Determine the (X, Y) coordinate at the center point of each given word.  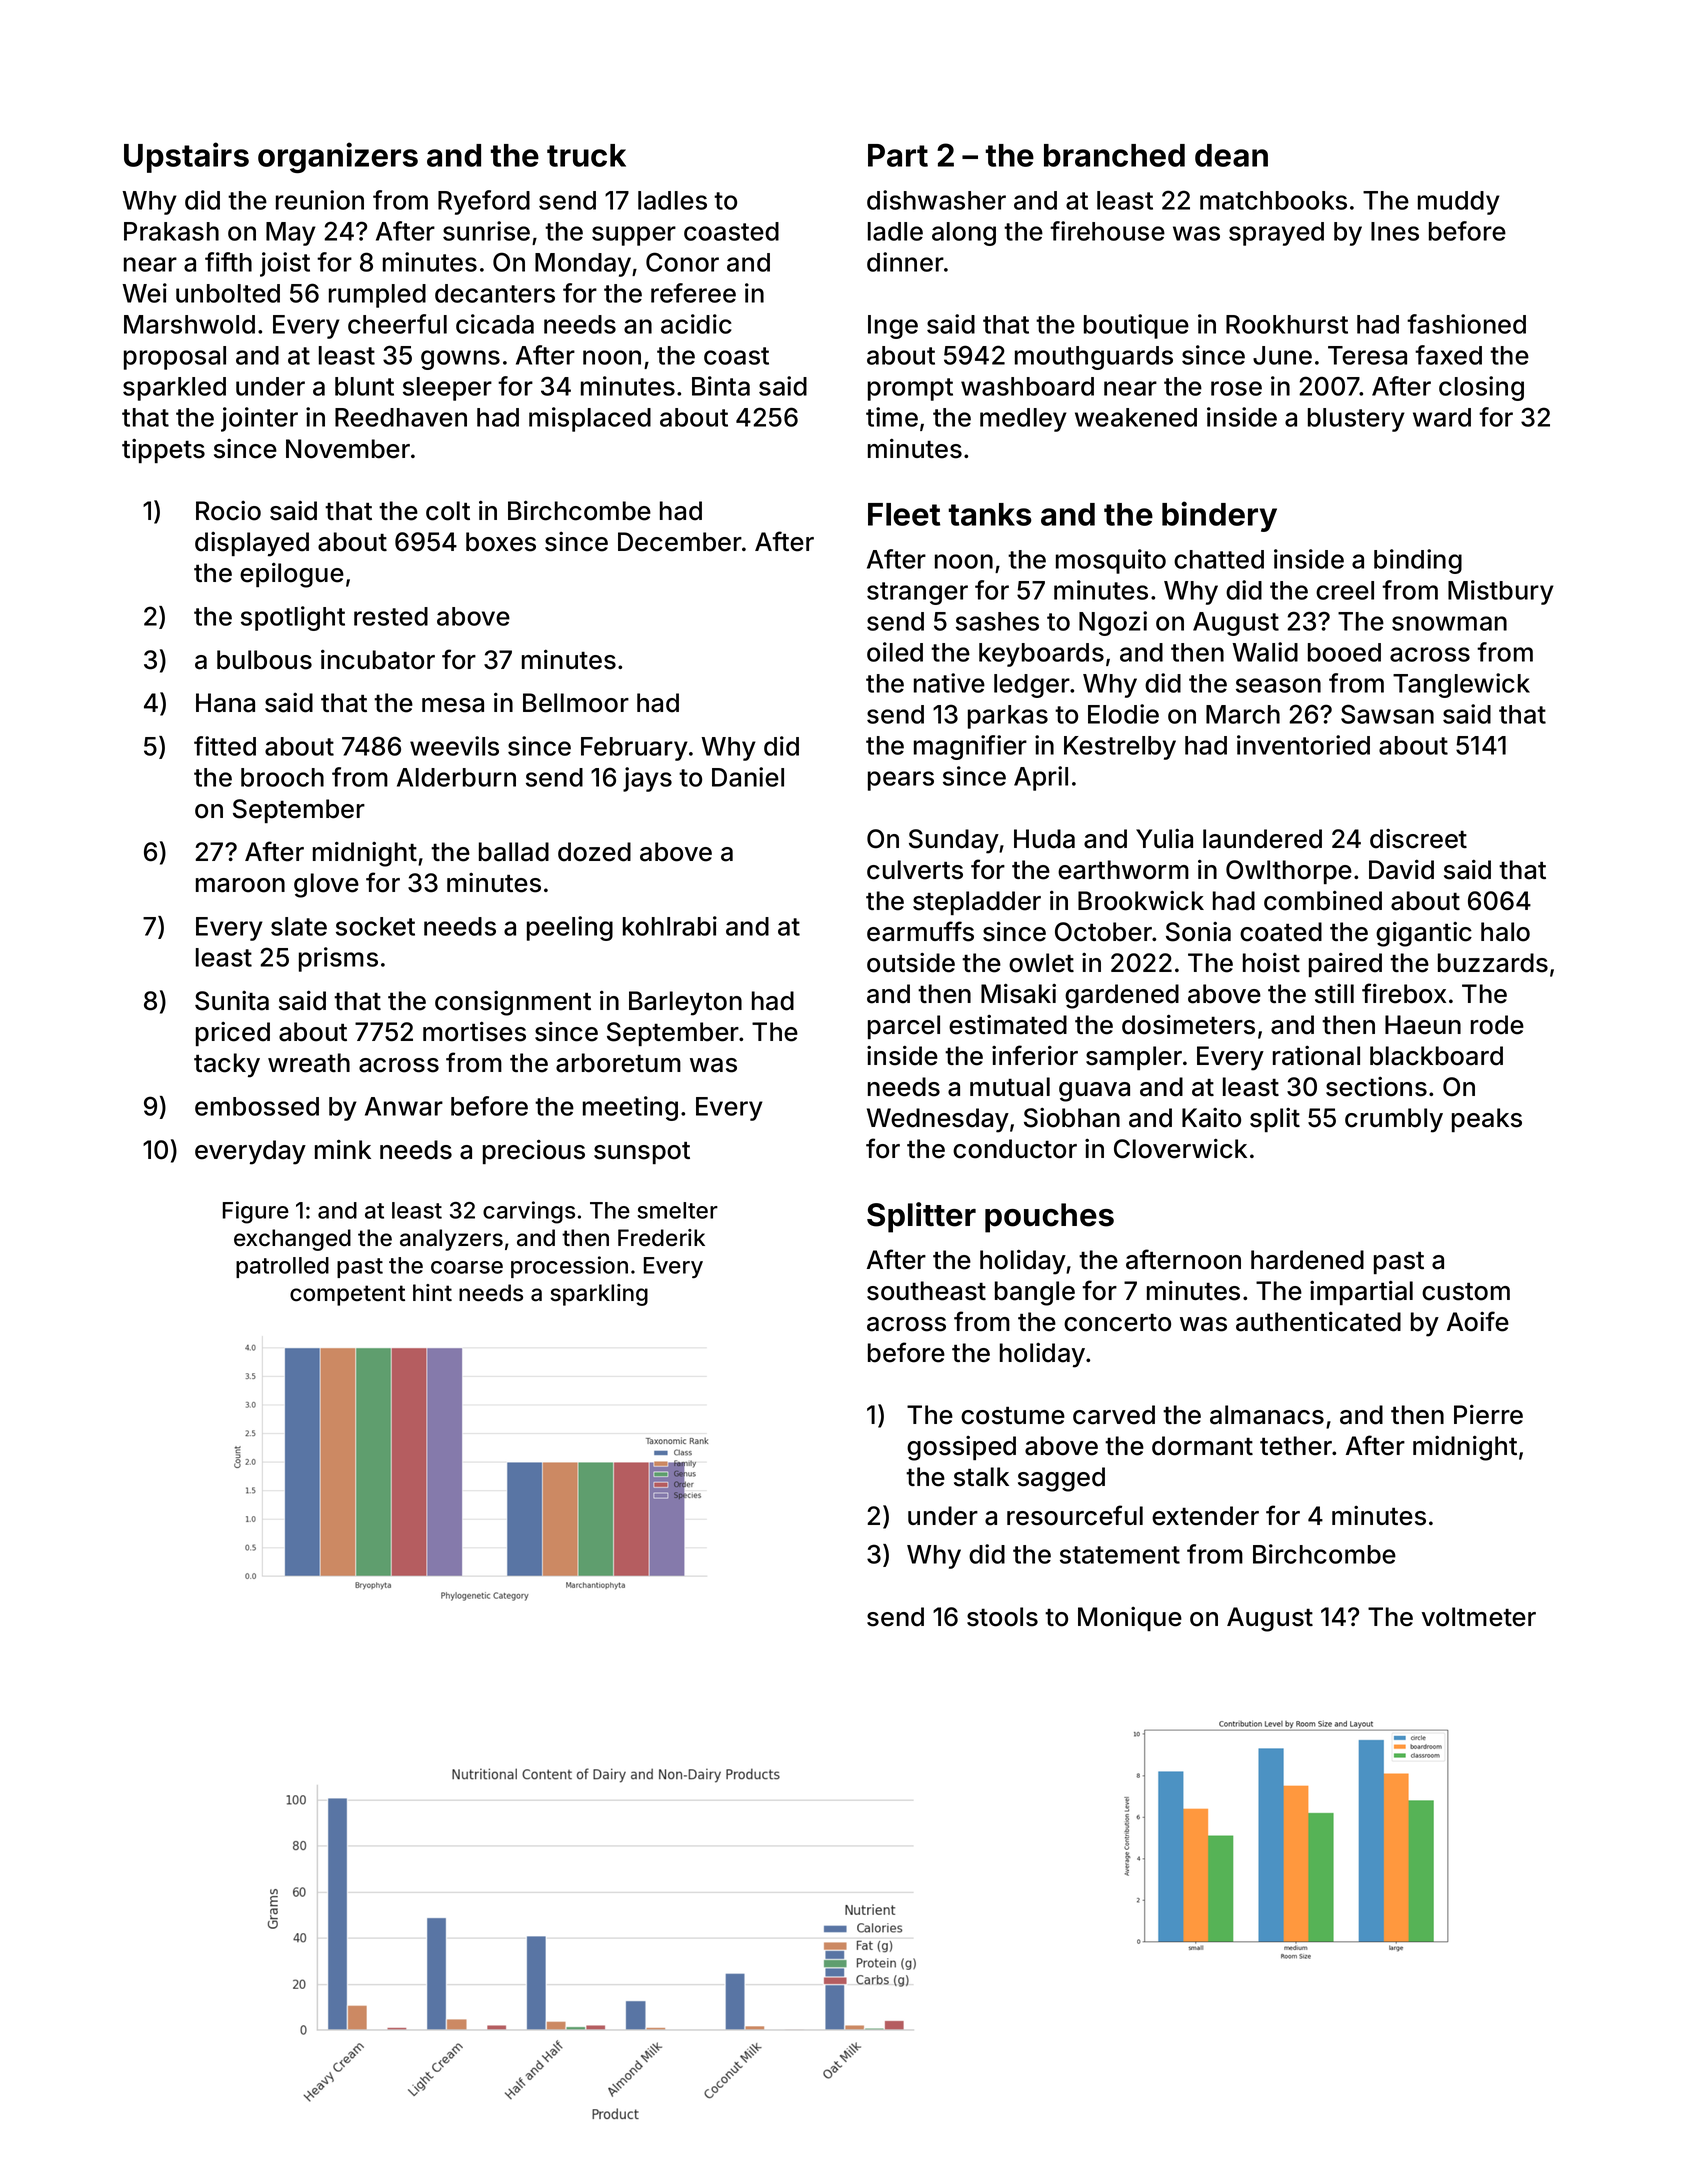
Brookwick (1141, 901)
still (1334, 994)
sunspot (642, 1153)
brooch (282, 777)
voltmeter (1479, 1617)
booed (1344, 652)
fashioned (1466, 324)
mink (343, 1149)
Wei (145, 293)
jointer (259, 419)
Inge (893, 327)
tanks (990, 514)
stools (1002, 1617)
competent (347, 1295)
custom (1466, 1292)
